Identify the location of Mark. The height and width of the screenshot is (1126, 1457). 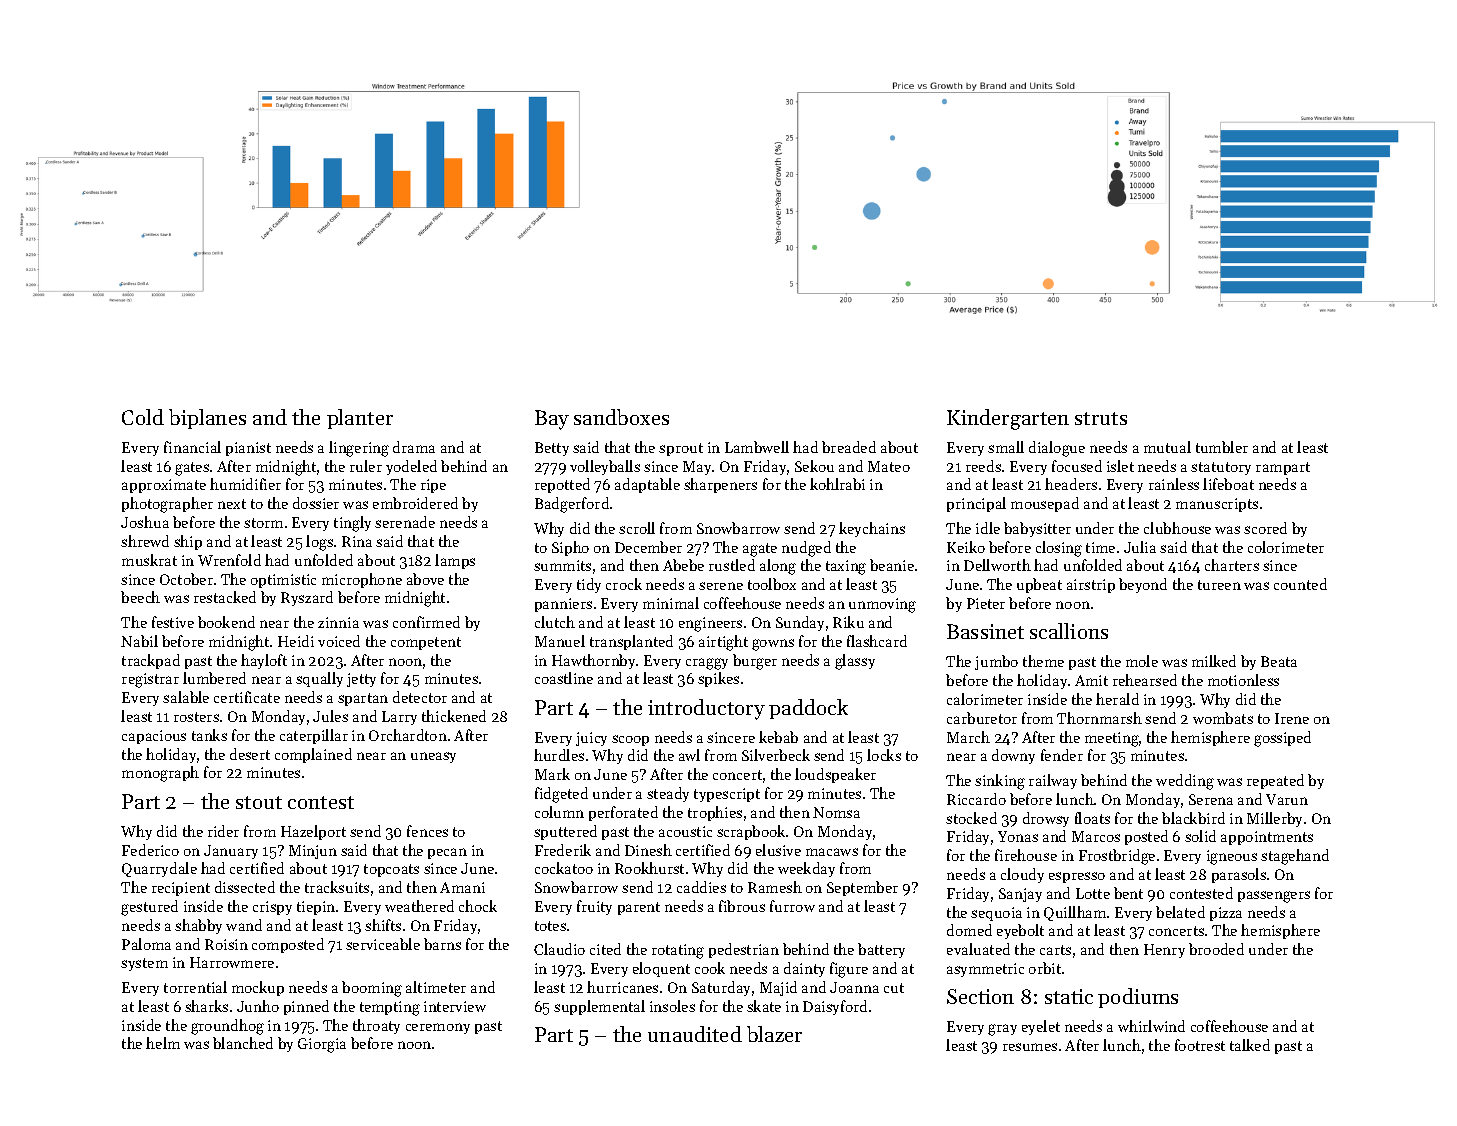
(552, 774).
